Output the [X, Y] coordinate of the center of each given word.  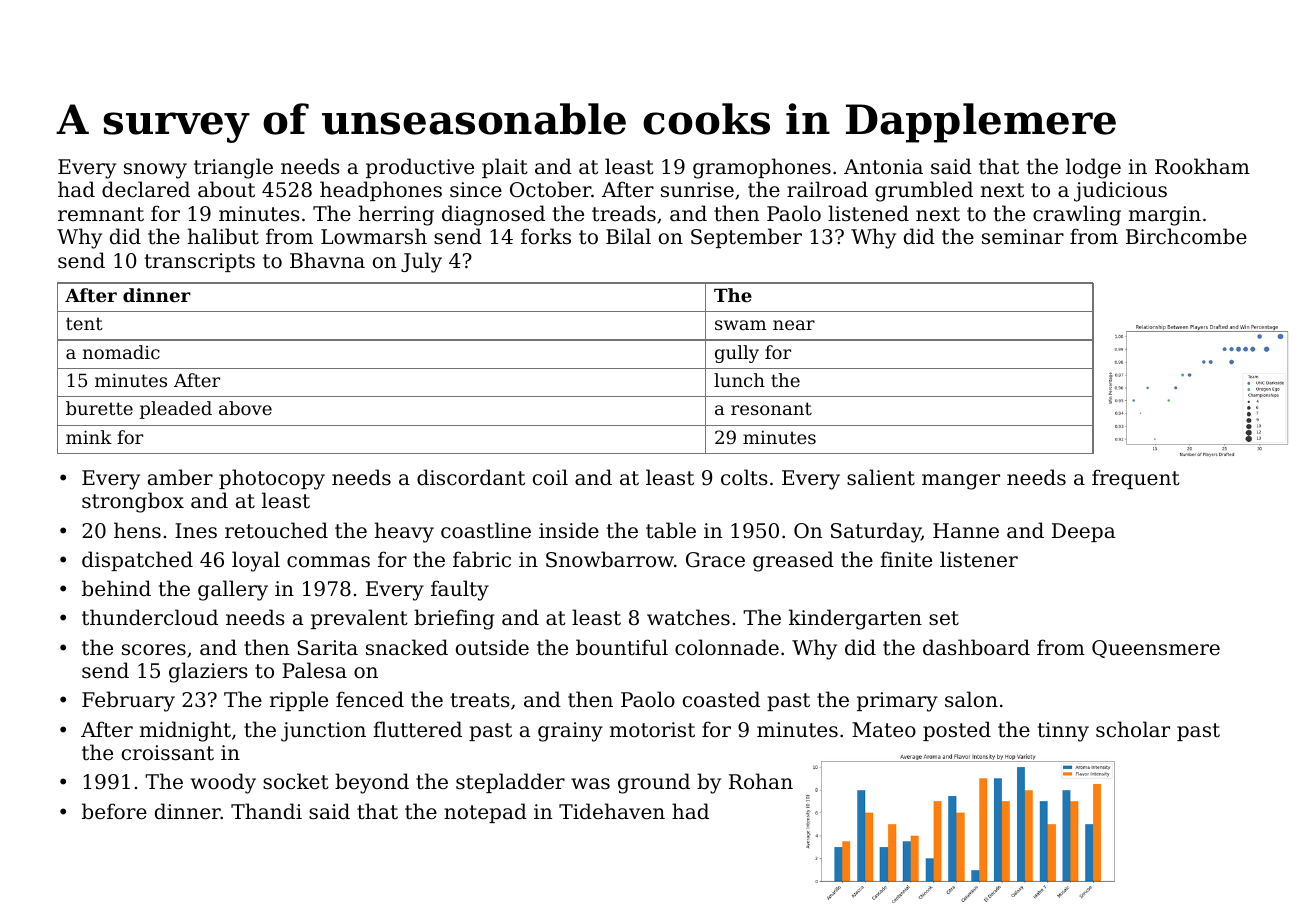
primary [897, 702]
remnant [101, 214]
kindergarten [855, 619]
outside [492, 647]
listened [868, 213]
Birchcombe [1186, 236]
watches [688, 617]
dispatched [137, 561]
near [794, 325]
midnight [185, 731]
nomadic [121, 352]
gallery [233, 590]
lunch [739, 380]
